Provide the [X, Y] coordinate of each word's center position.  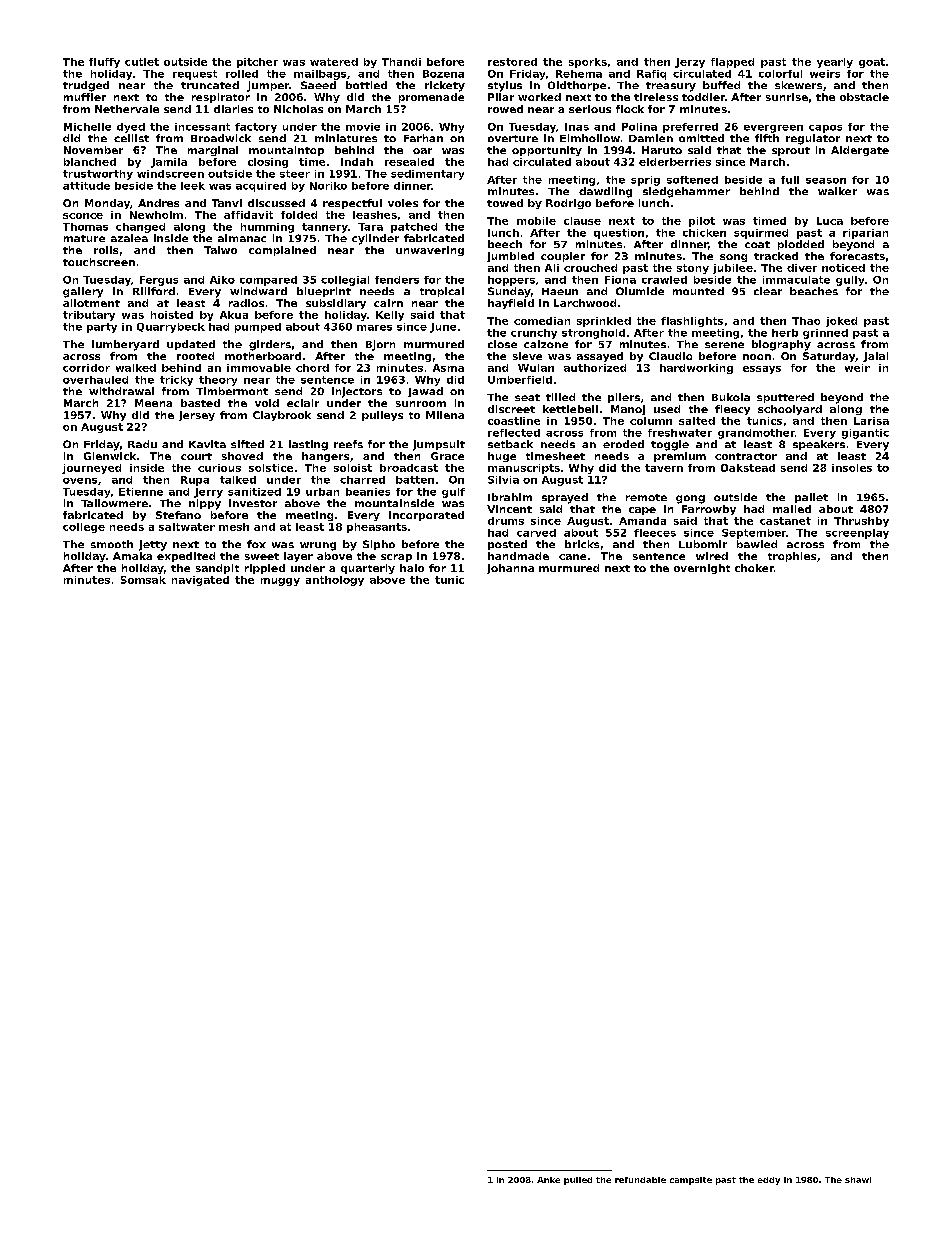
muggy [280, 582]
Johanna [510, 569]
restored [512, 62]
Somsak [143, 580]
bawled [757, 544]
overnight [702, 569]
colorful [780, 74]
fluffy [104, 63]
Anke [548, 1180]
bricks [582, 544]
